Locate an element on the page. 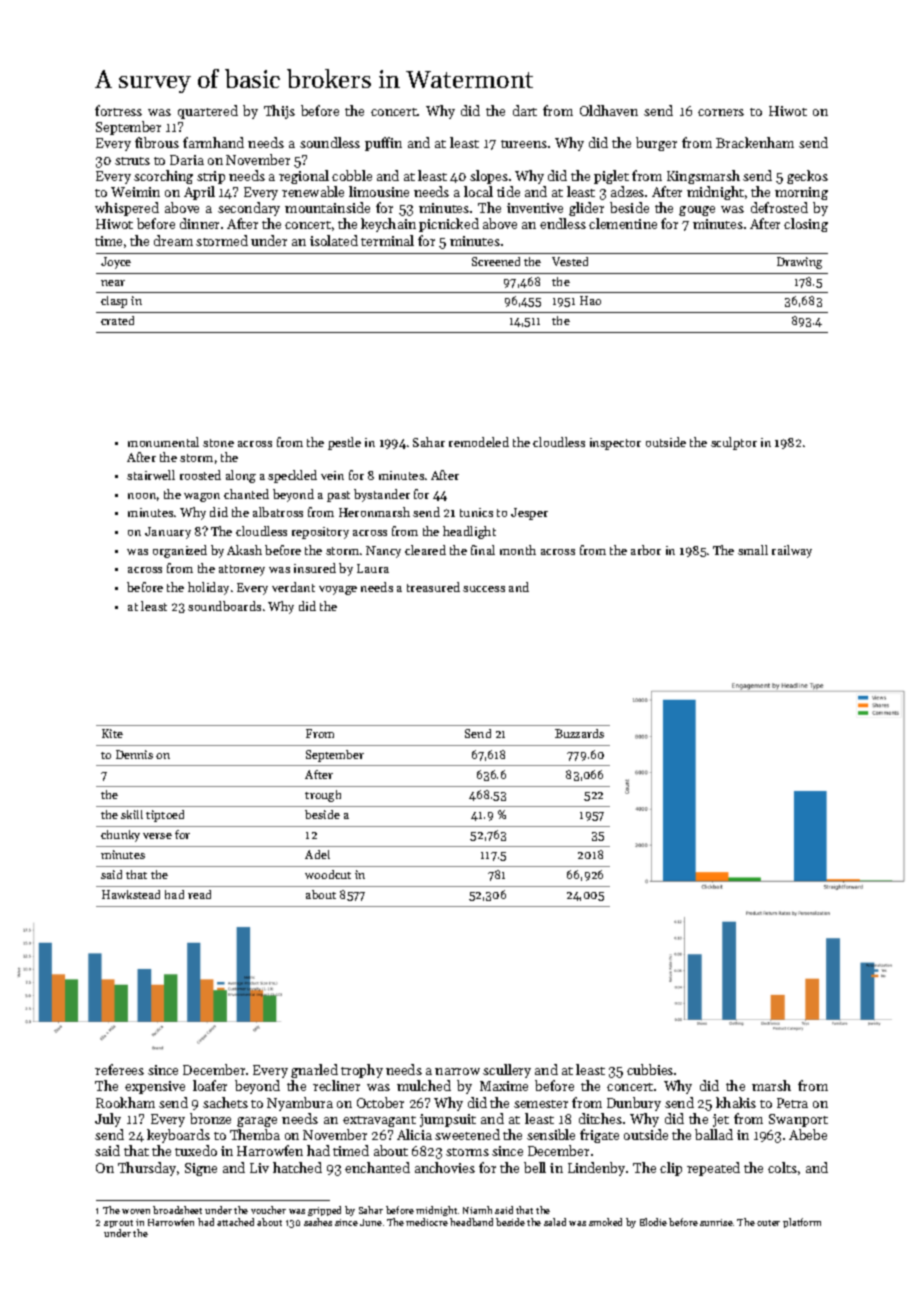 The image size is (924, 1308). organized is located at coordinates (180, 551).
